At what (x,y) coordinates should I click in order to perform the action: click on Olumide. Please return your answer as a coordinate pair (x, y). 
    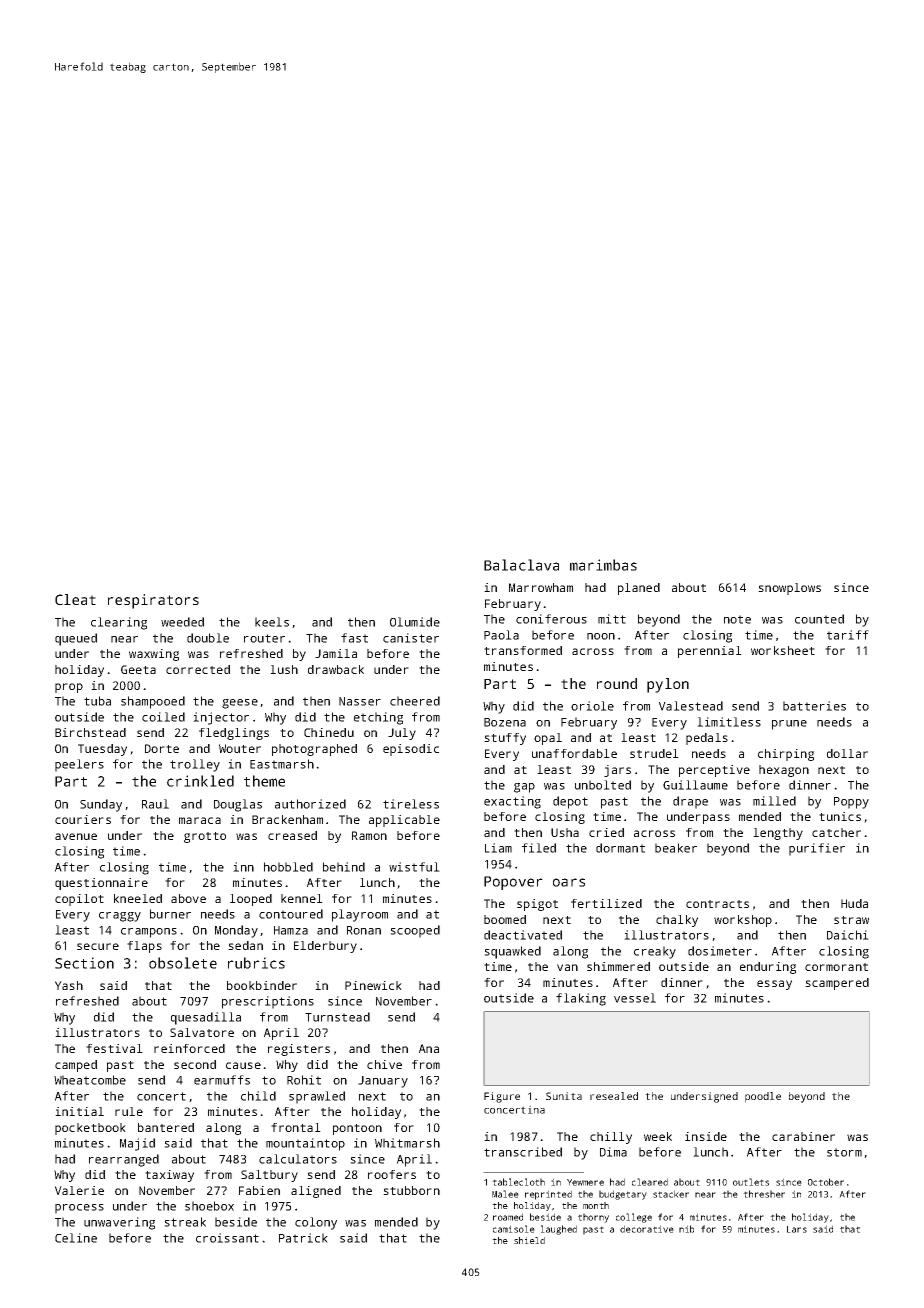
    Looking at the image, I should click on (415, 622).
